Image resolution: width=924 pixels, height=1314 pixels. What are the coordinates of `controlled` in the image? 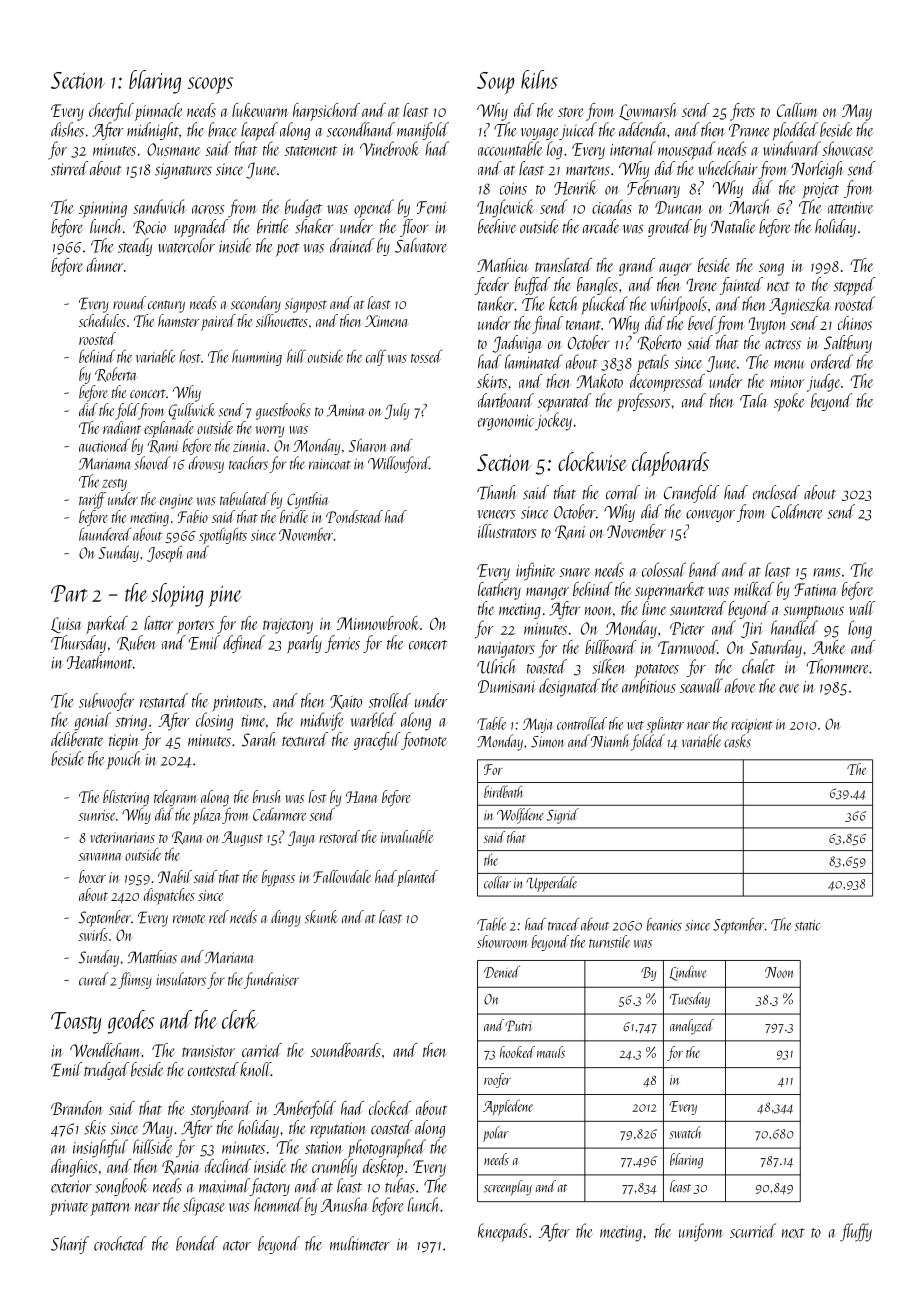 It's located at (582, 723).
